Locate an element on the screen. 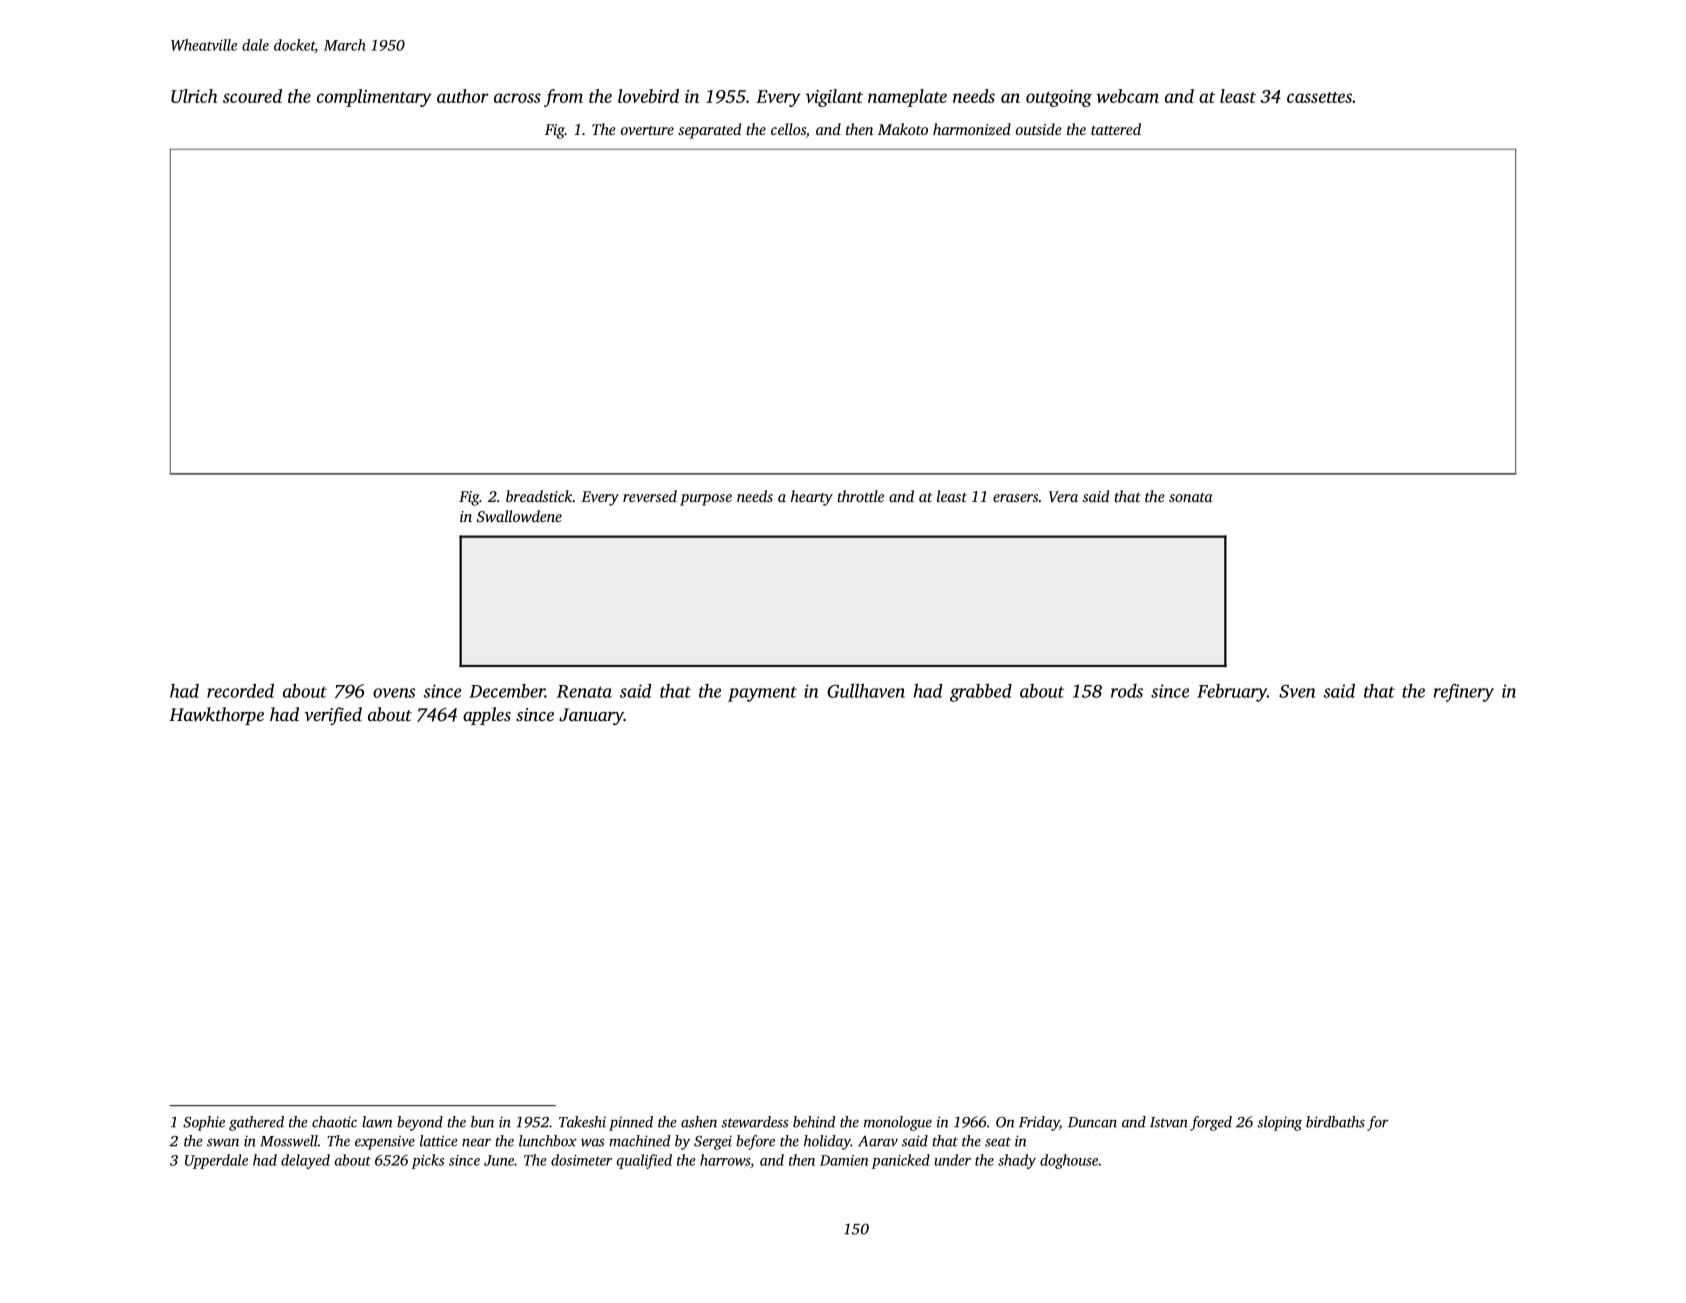 This screenshot has height=1303, width=1686. sonata is located at coordinates (1191, 497).
